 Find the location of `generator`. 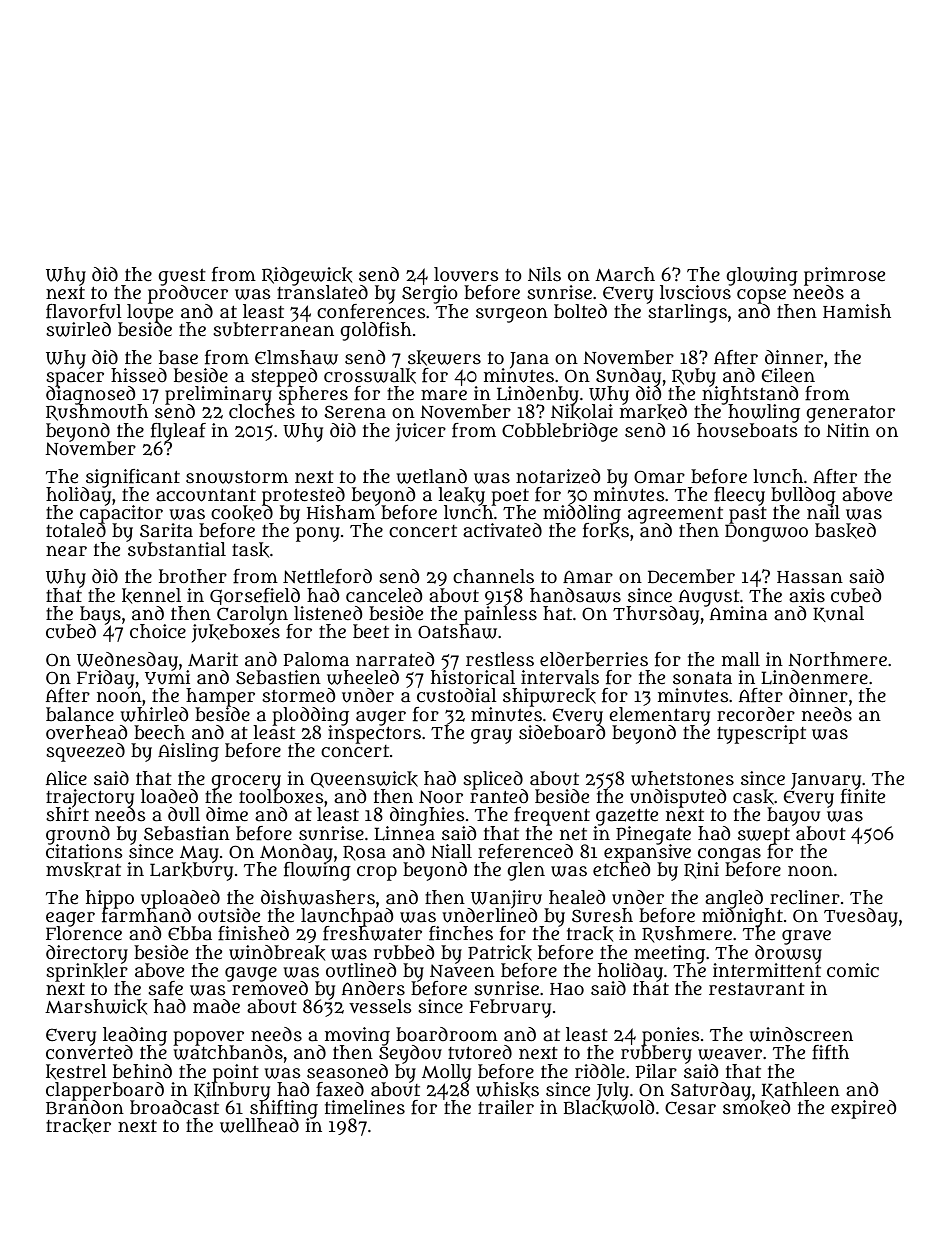

generator is located at coordinates (850, 414).
